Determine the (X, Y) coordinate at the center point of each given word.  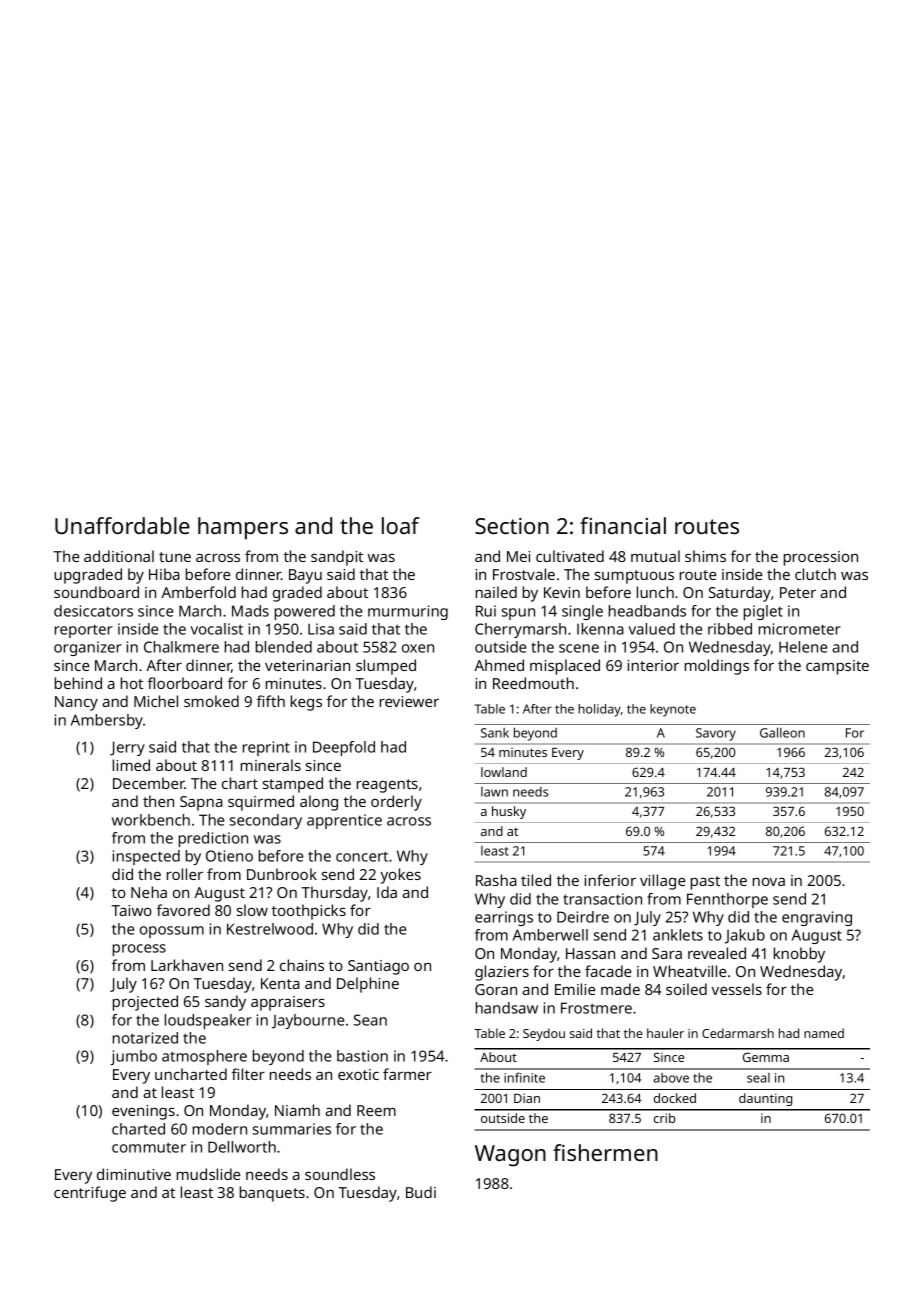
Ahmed (499, 665)
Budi (421, 1192)
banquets (272, 1194)
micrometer (800, 629)
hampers (243, 528)
